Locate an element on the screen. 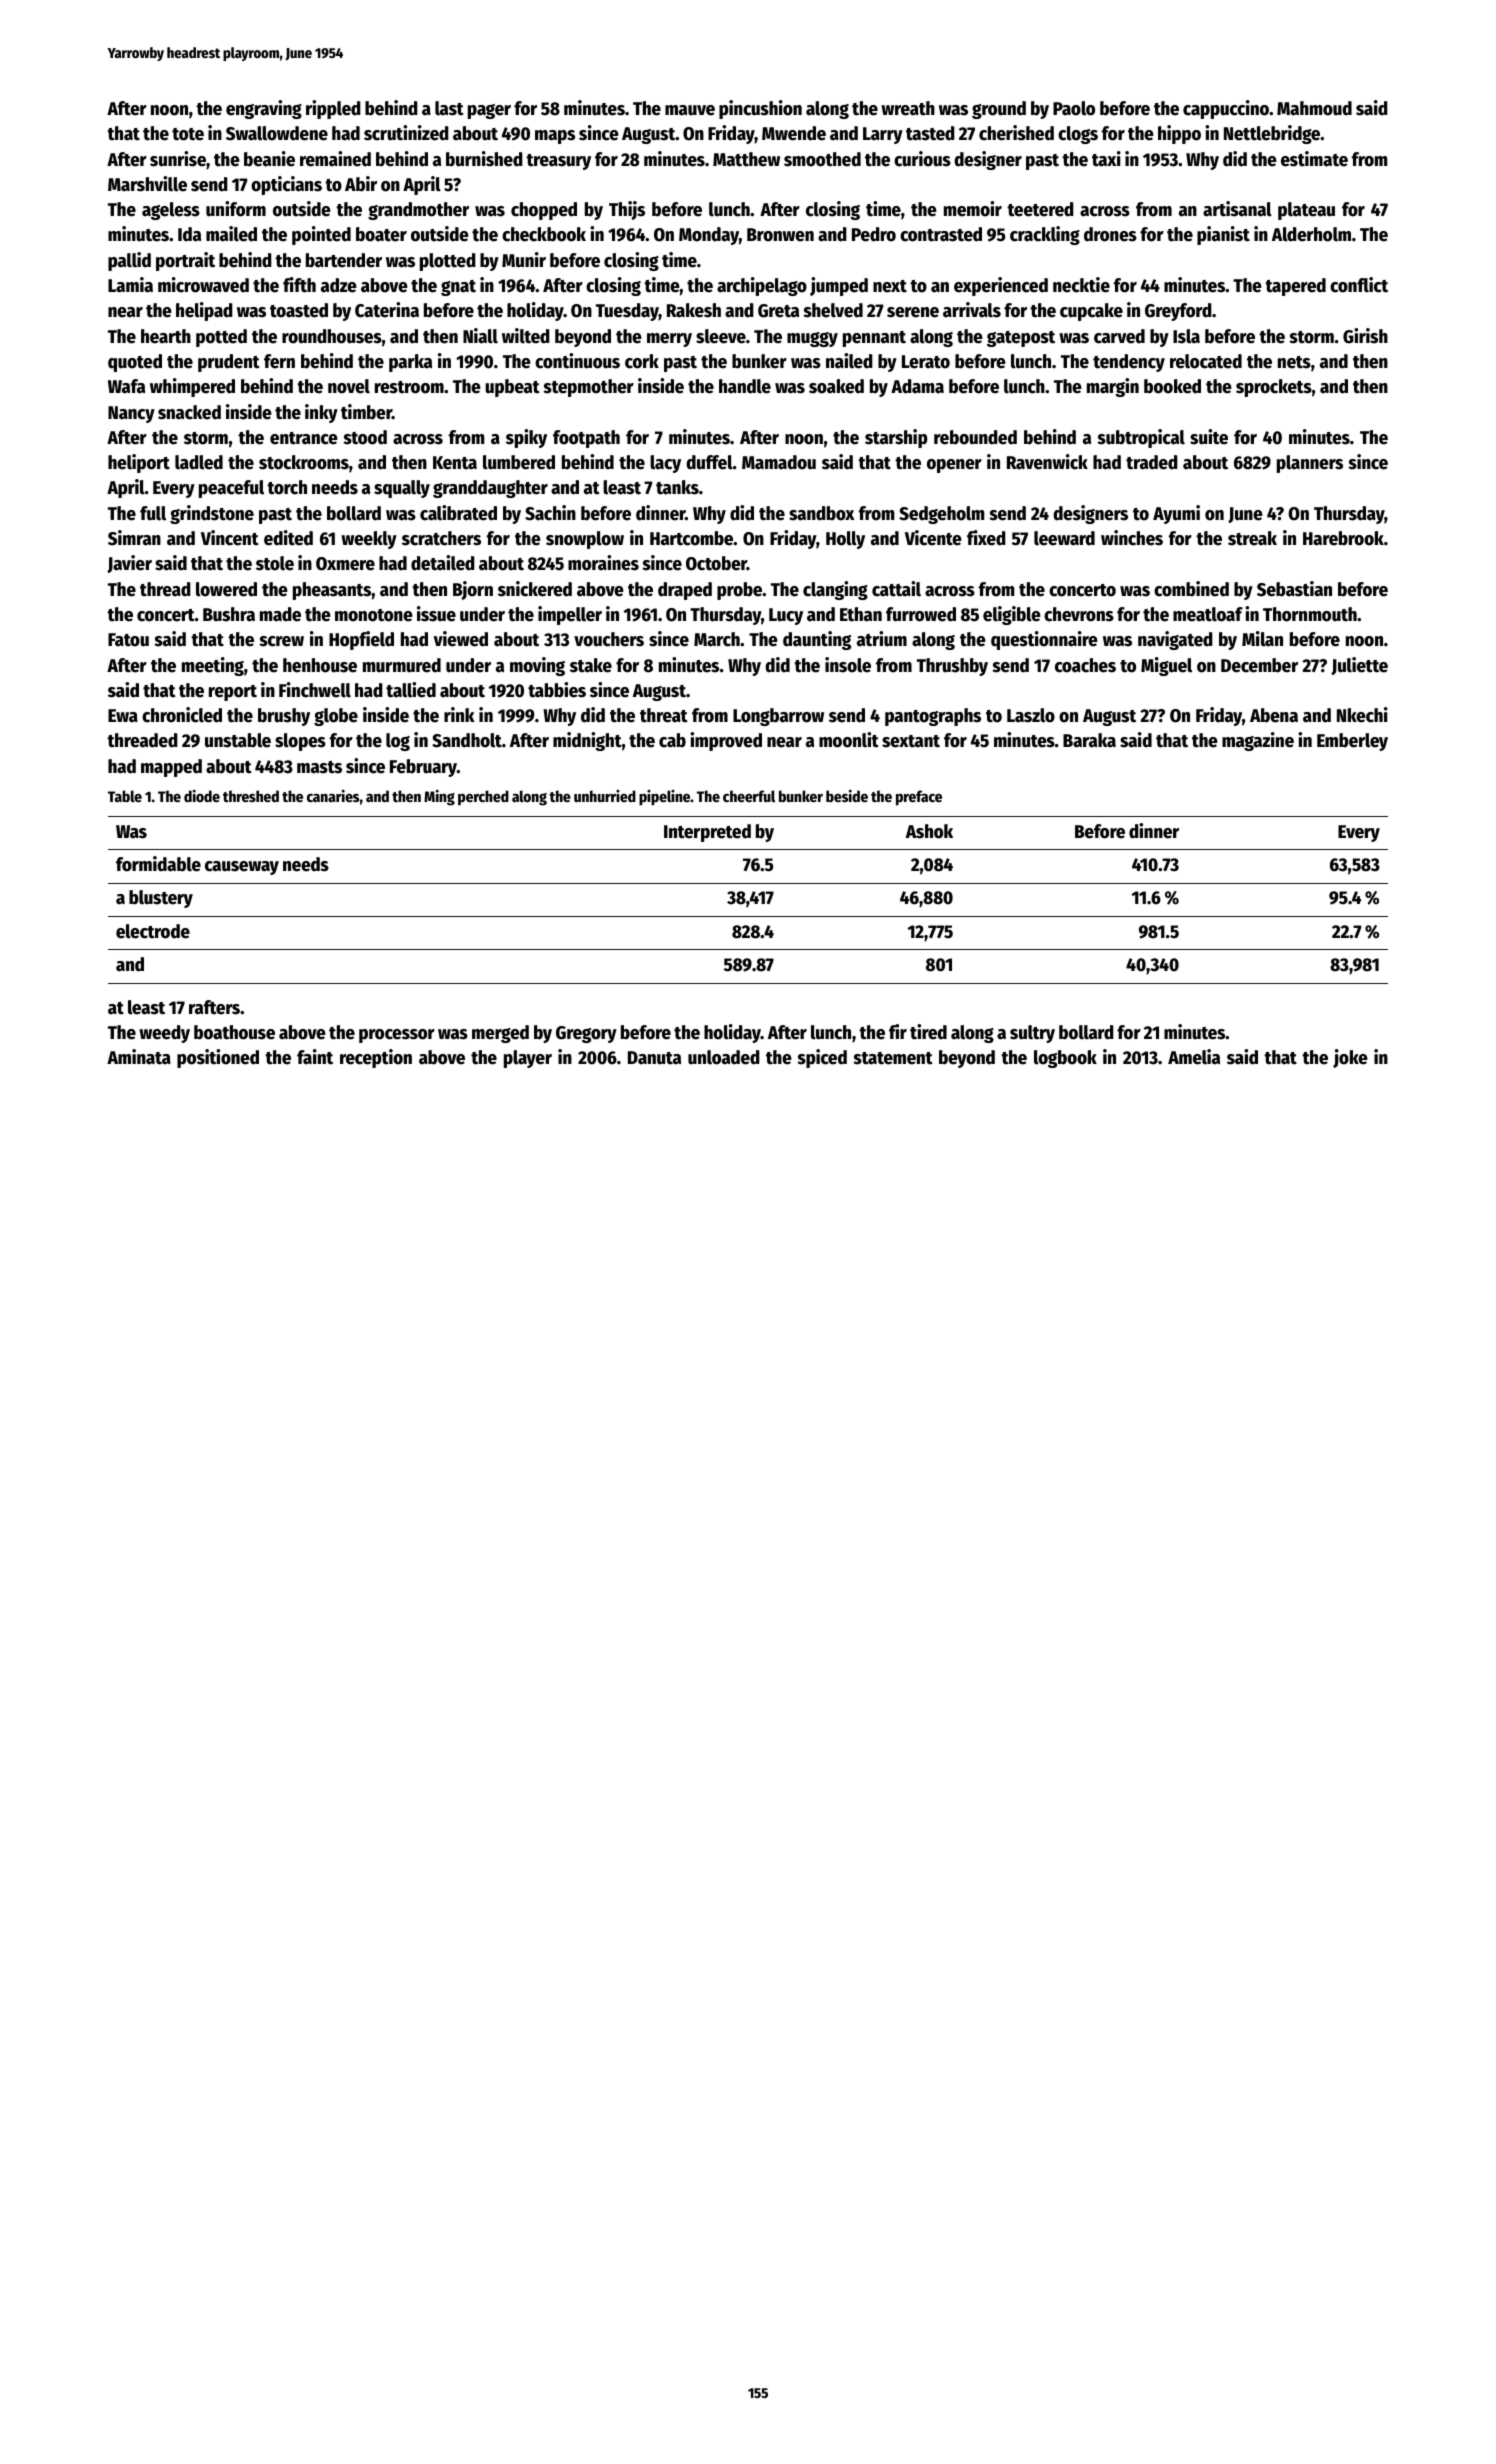  planners is located at coordinates (1310, 464).
